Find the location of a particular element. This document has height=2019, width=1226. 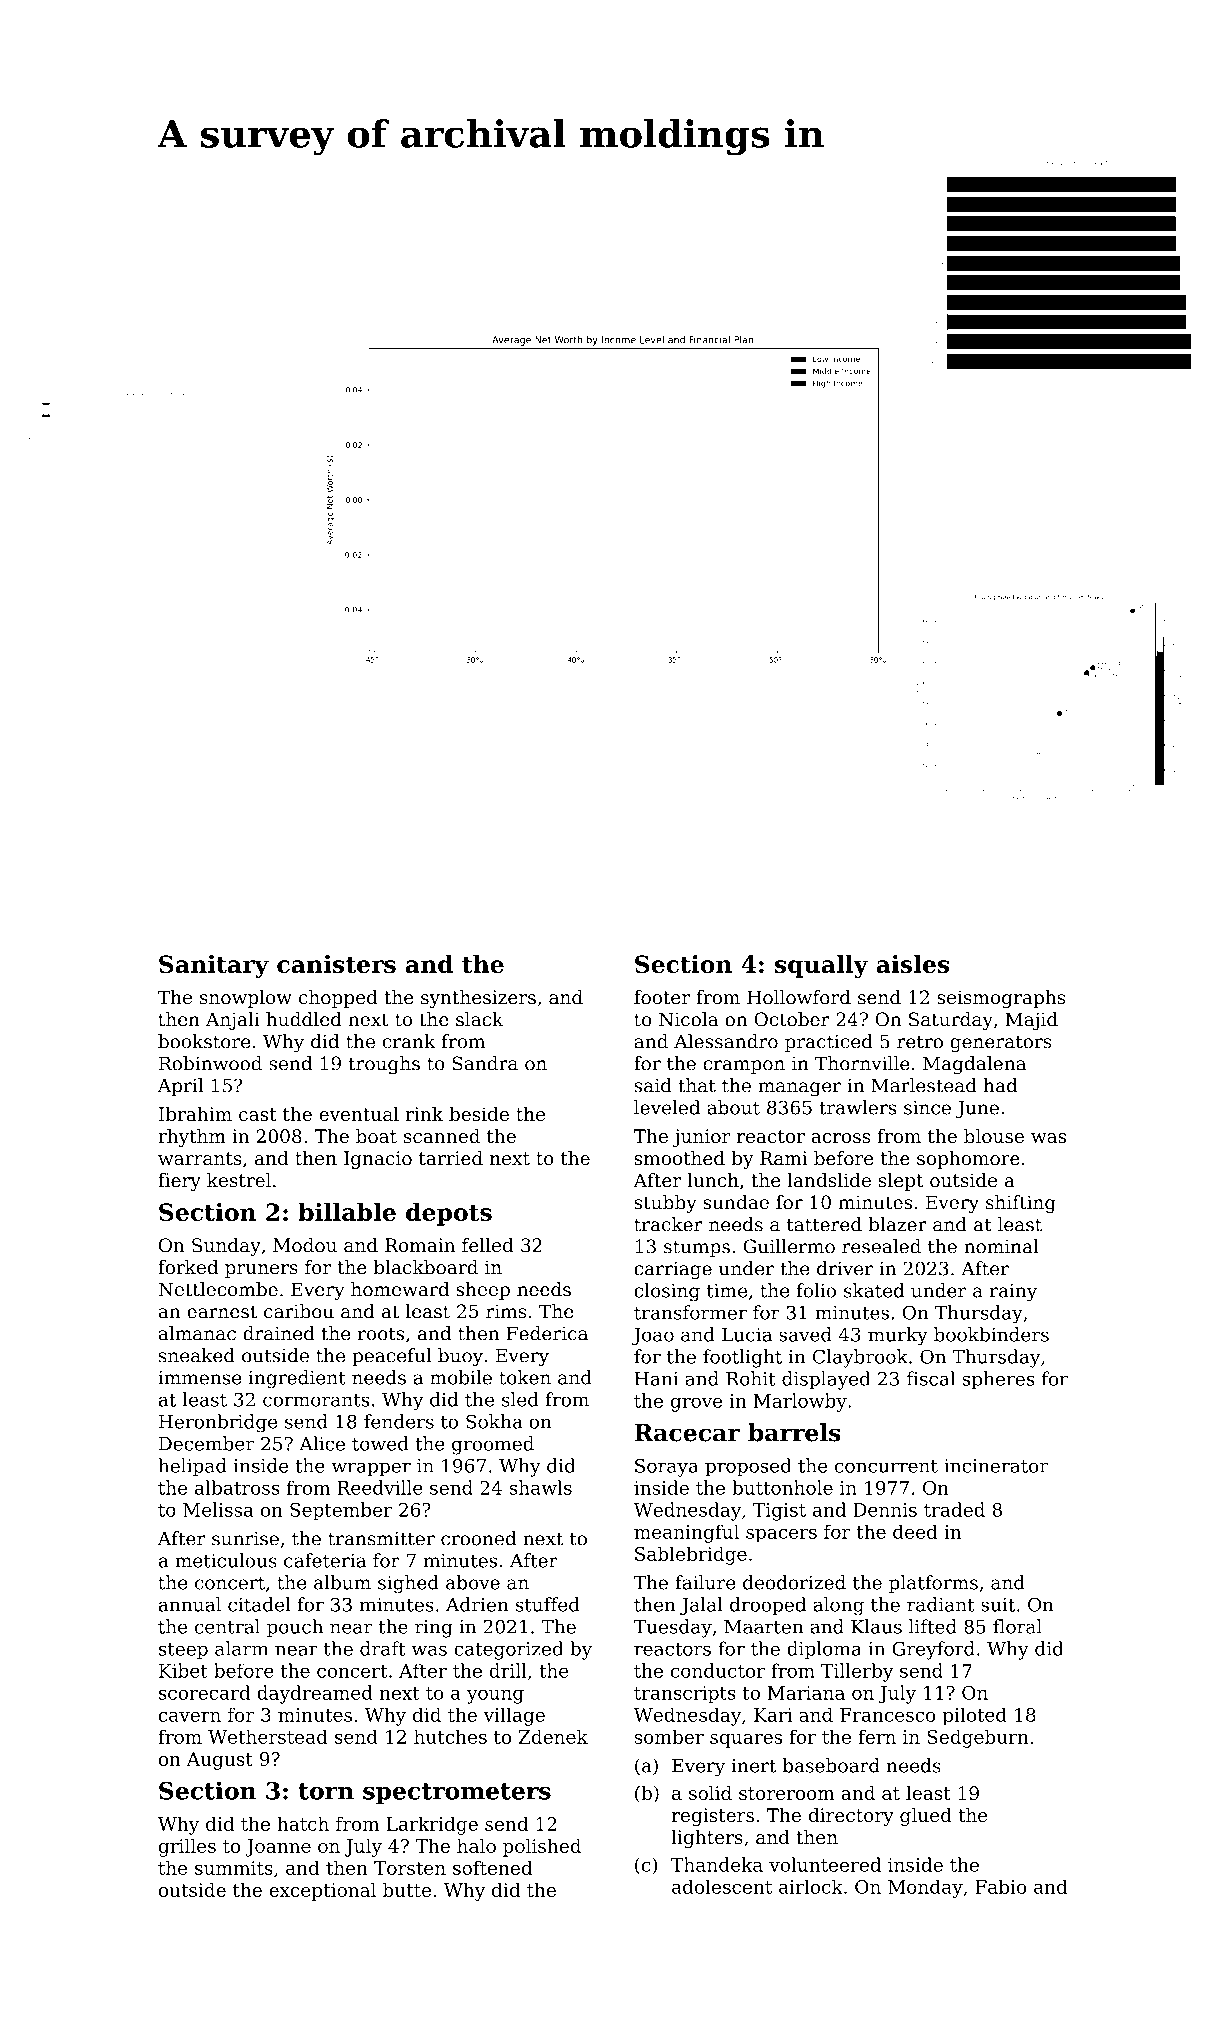

Greyford is located at coordinates (933, 1650).
